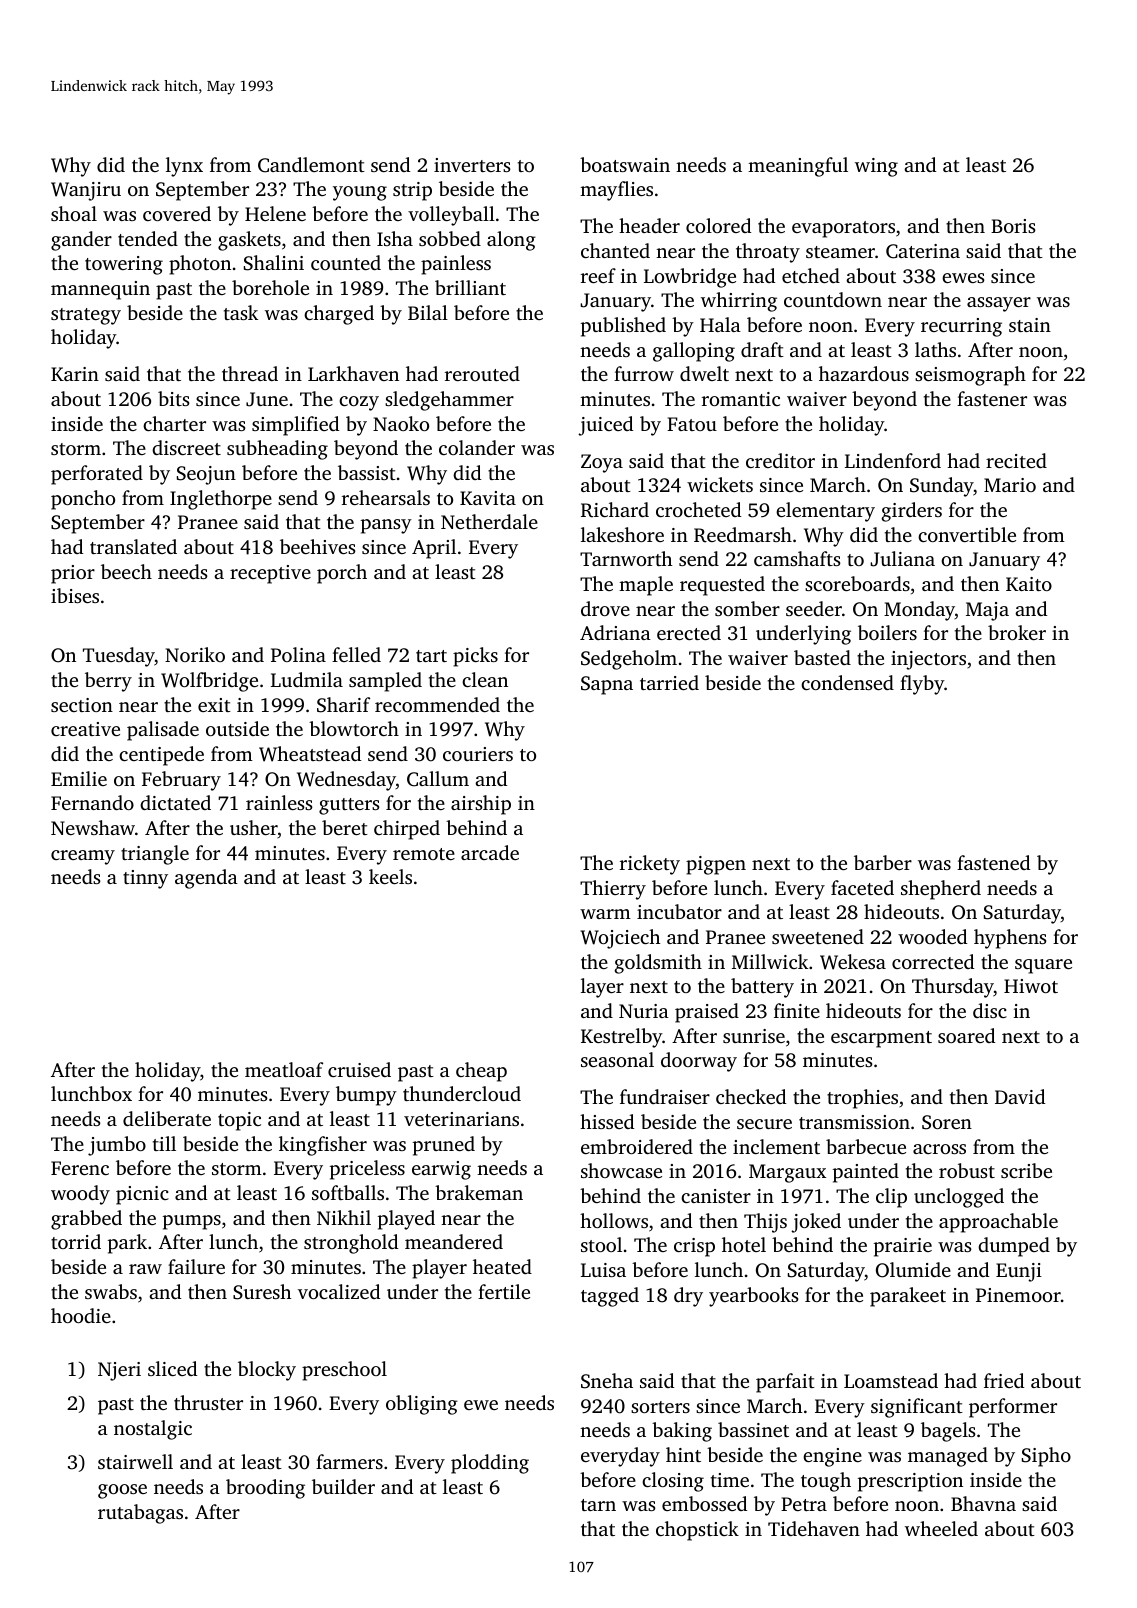  Describe the element at coordinates (605, 914) in the page. I see `warm` at that location.
